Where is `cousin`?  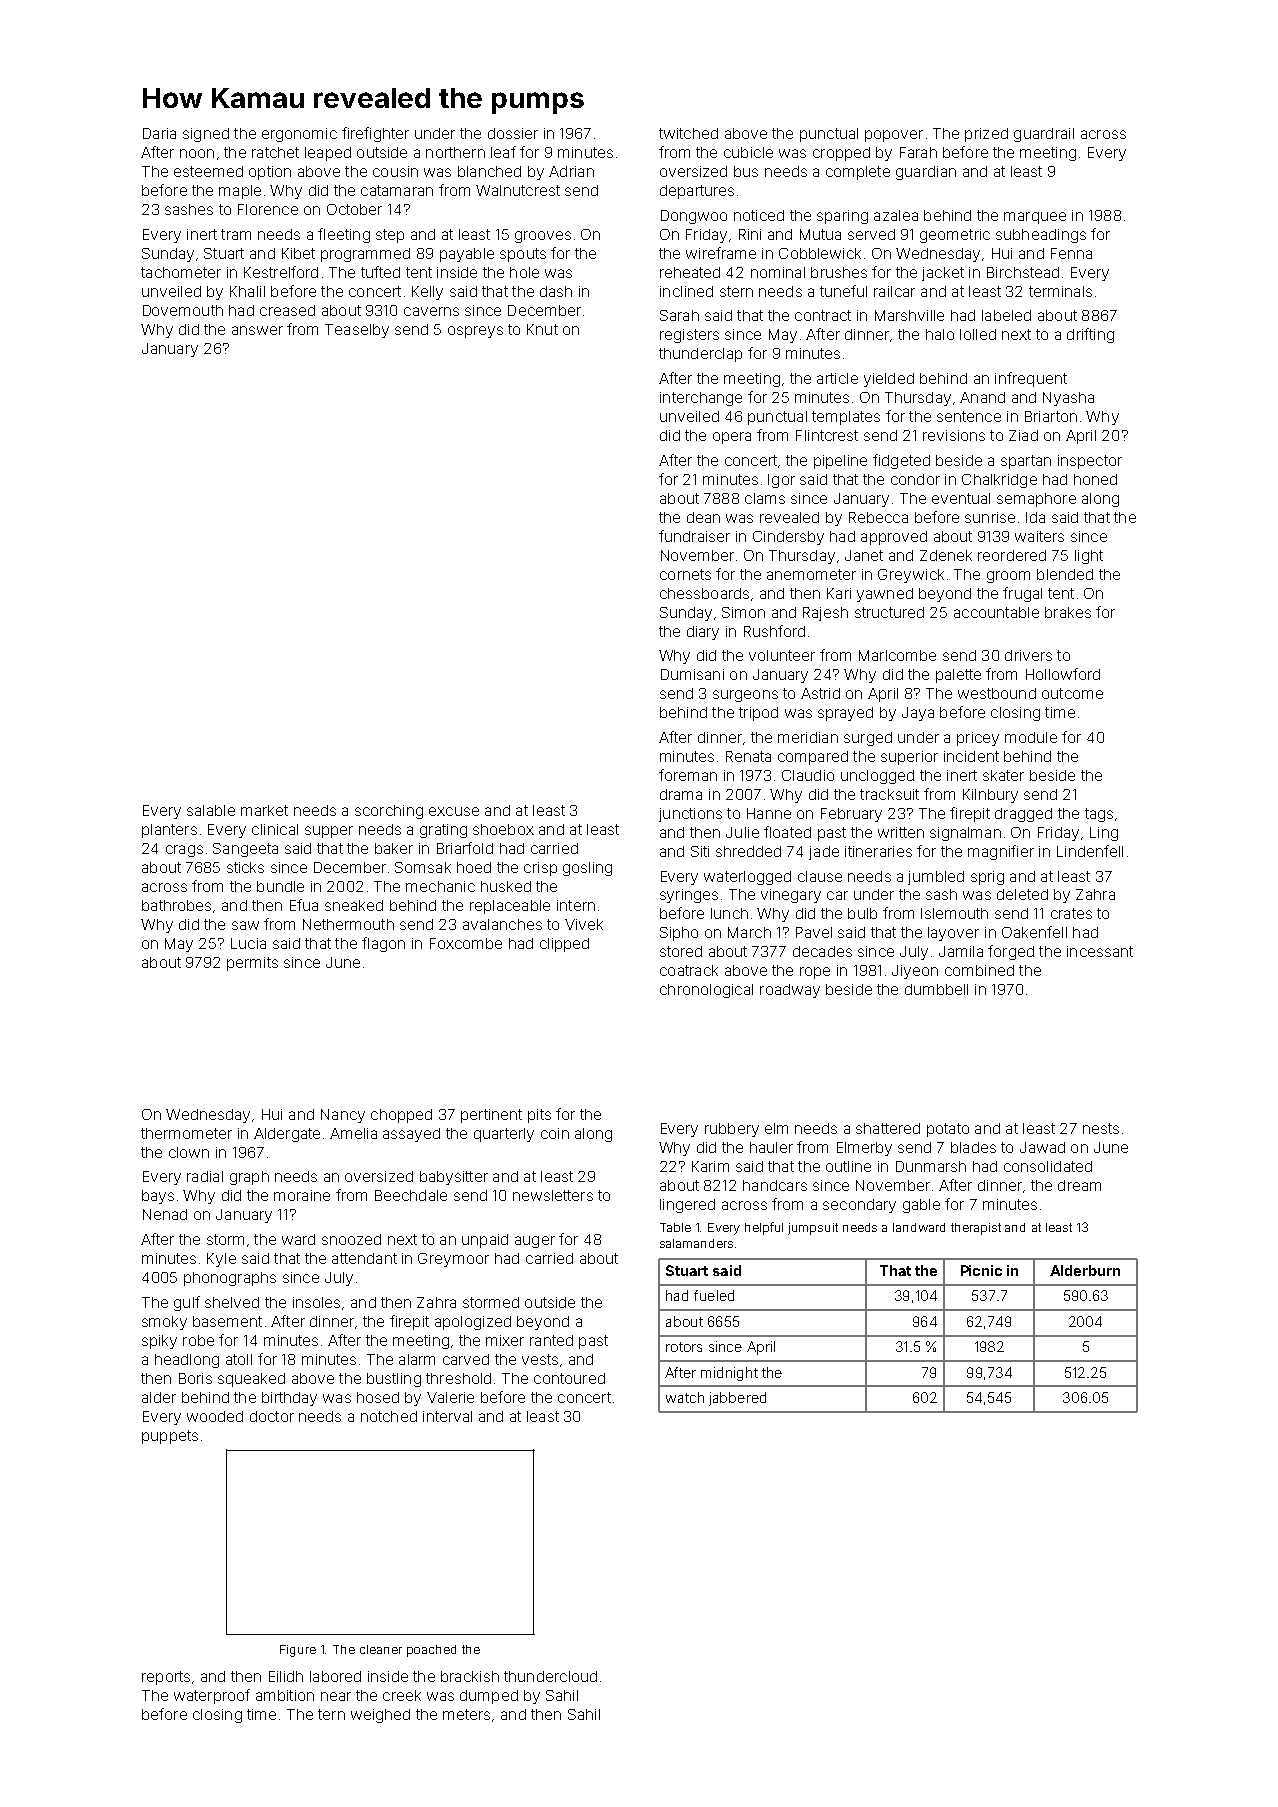 cousin is located at coordinates (395, 171).
